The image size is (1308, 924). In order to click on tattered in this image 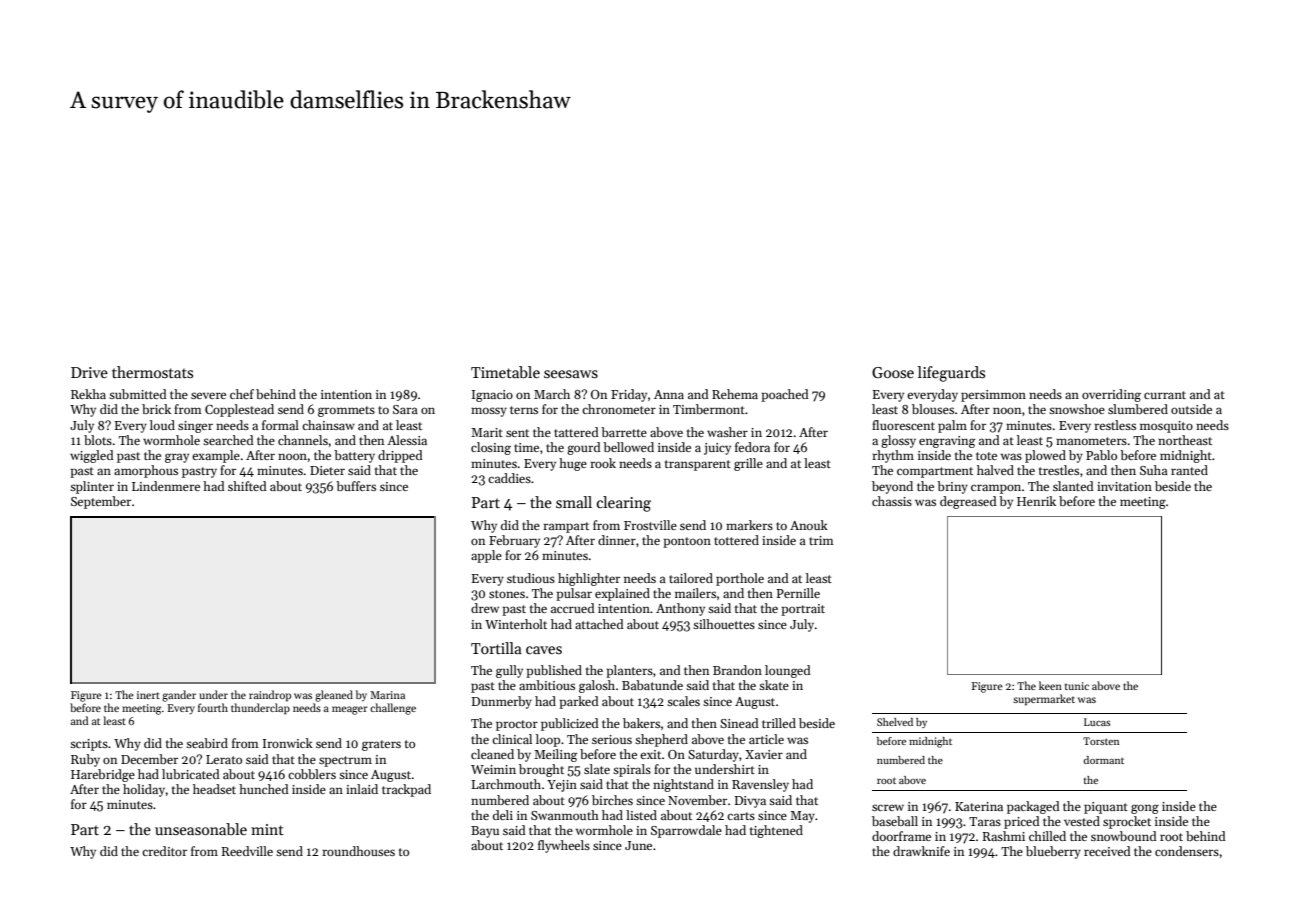, I will do `click(576, 432)`.
